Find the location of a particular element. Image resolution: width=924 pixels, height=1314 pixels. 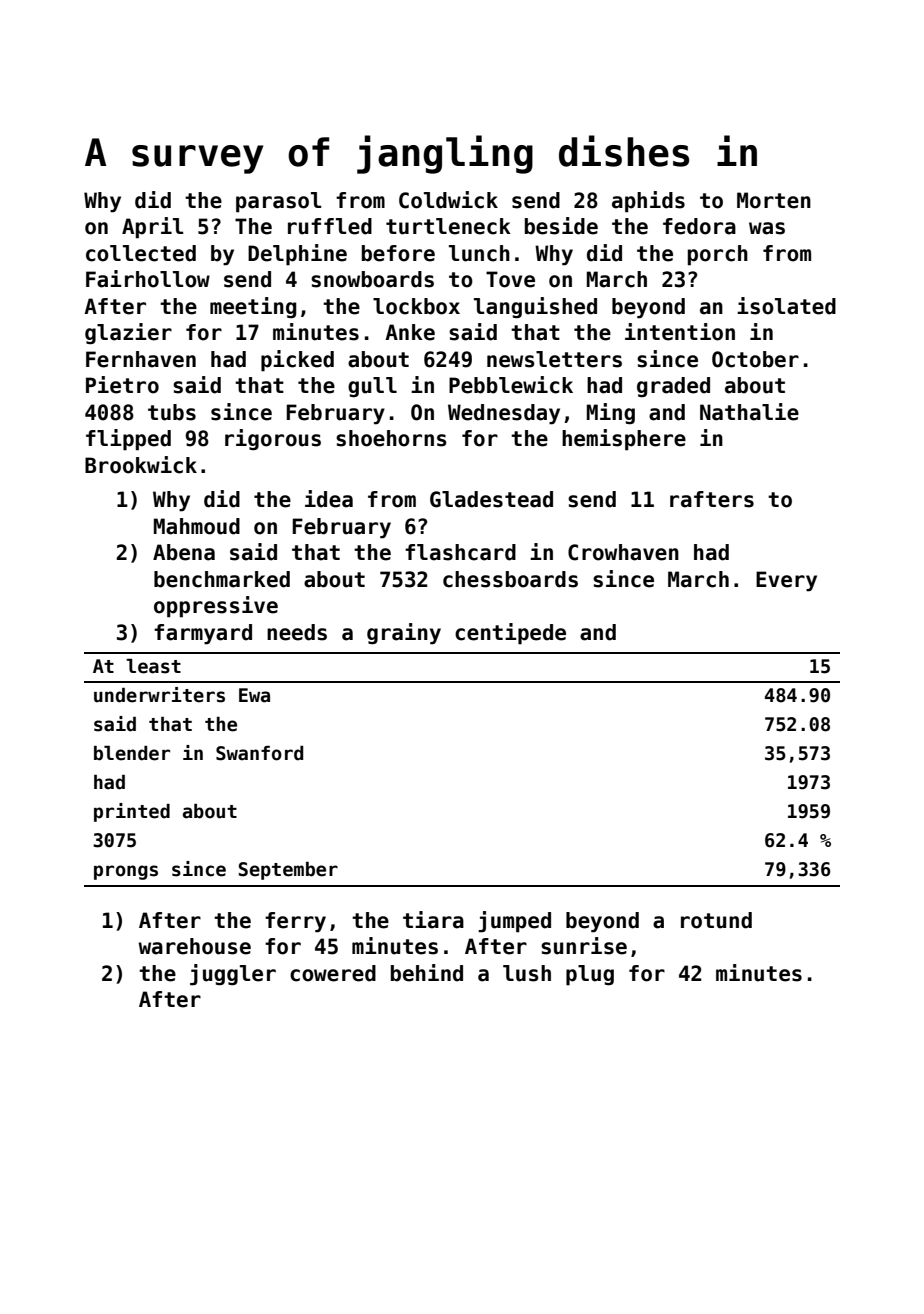

grainy is located at coordinates (404, 634).
